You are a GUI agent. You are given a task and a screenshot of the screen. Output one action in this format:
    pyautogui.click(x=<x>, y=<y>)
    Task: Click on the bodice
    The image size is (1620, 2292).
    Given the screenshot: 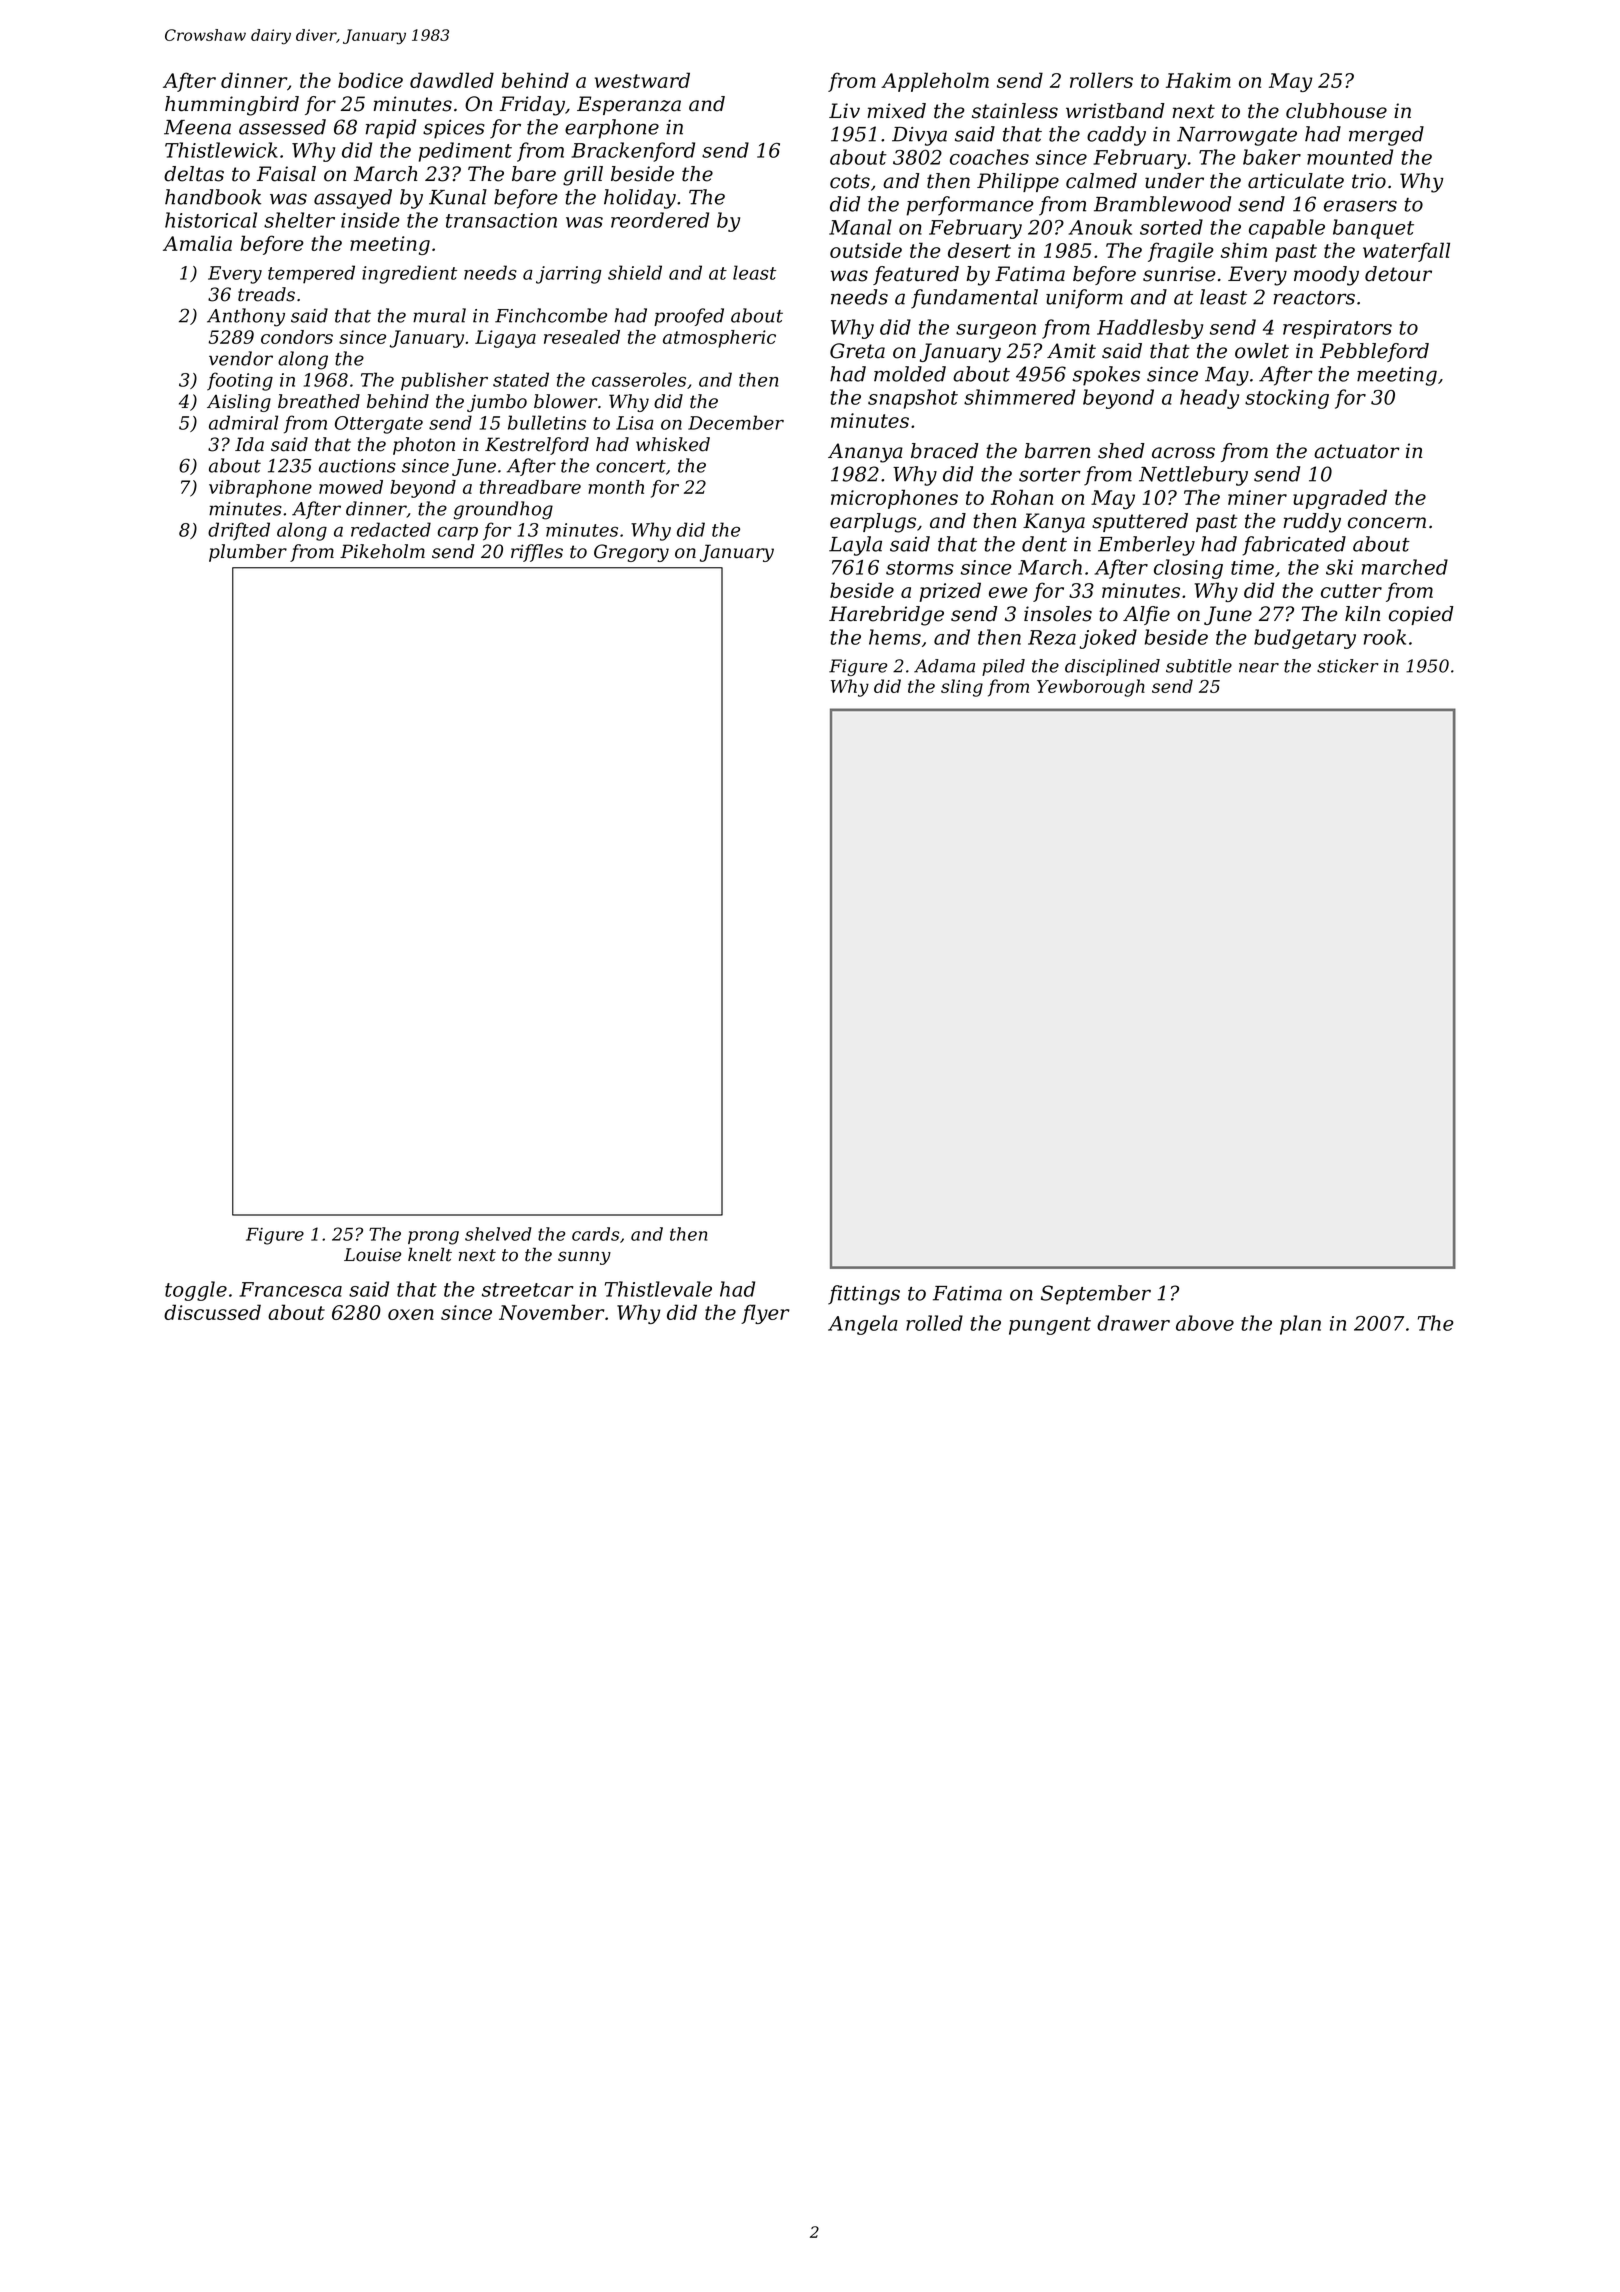 What is the action you would take?
    pyautogui.click(x=370, y=80)
